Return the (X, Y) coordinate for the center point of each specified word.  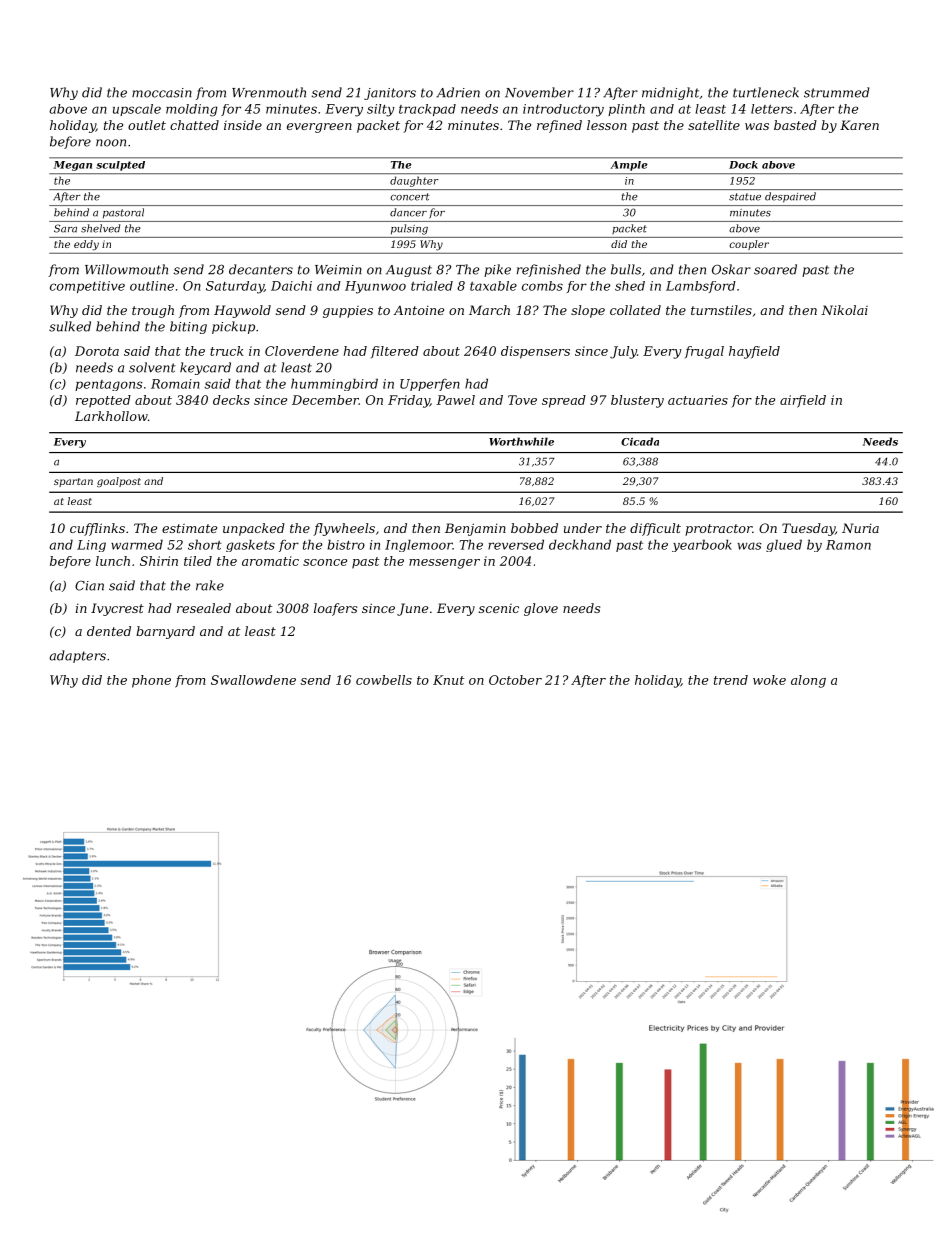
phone (151, 681)
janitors (390, 94)
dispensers (535, 352)
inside (243, 125)
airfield (803, 401)
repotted (103, 401)
